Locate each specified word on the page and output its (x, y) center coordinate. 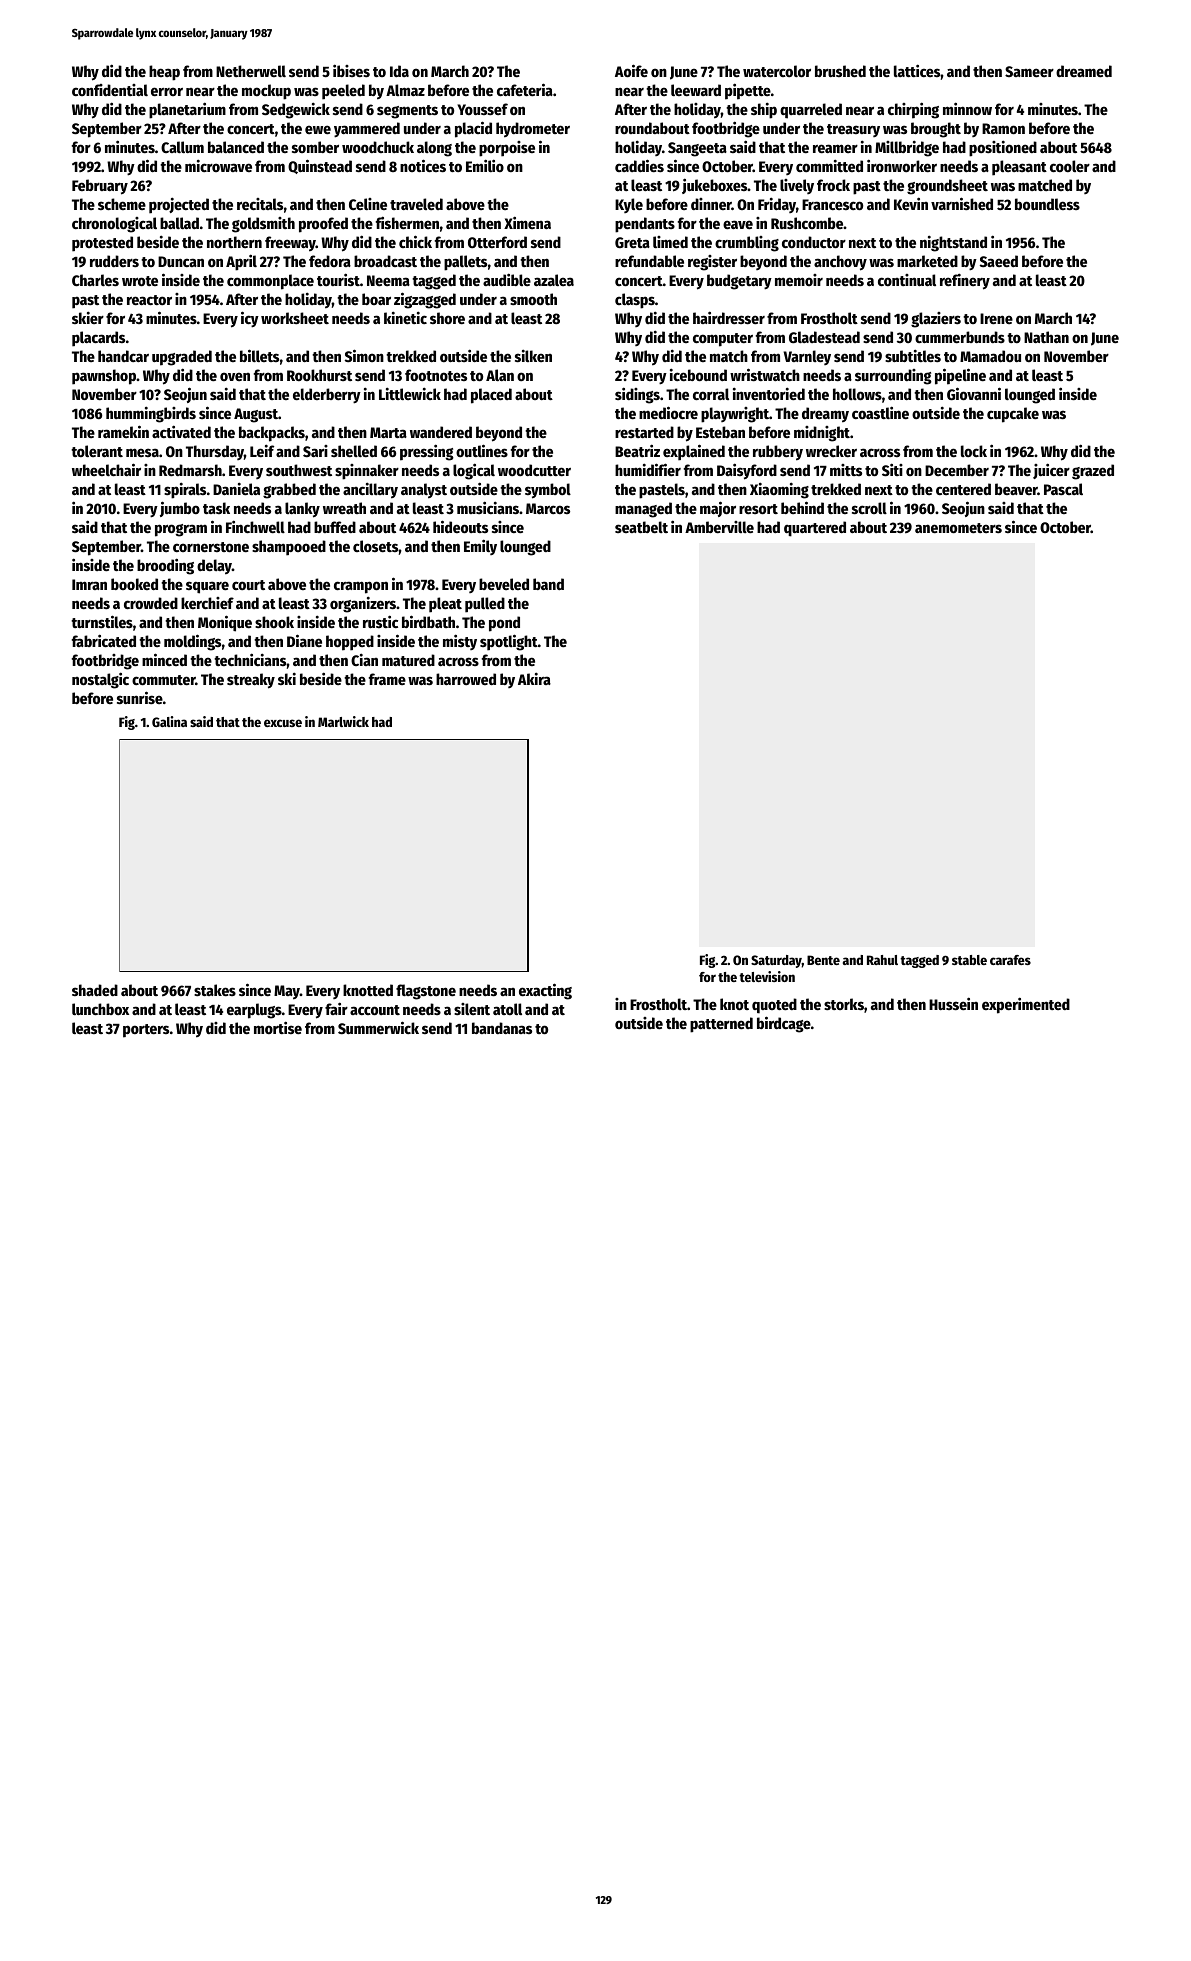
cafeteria (525, 89)
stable (969, 960)
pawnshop (104, 377)
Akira (534, 678)
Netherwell (251, 71)
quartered (815, 529)
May (287, 992)
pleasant (1019, 168)
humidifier (648, 469)
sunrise (140, 697)
